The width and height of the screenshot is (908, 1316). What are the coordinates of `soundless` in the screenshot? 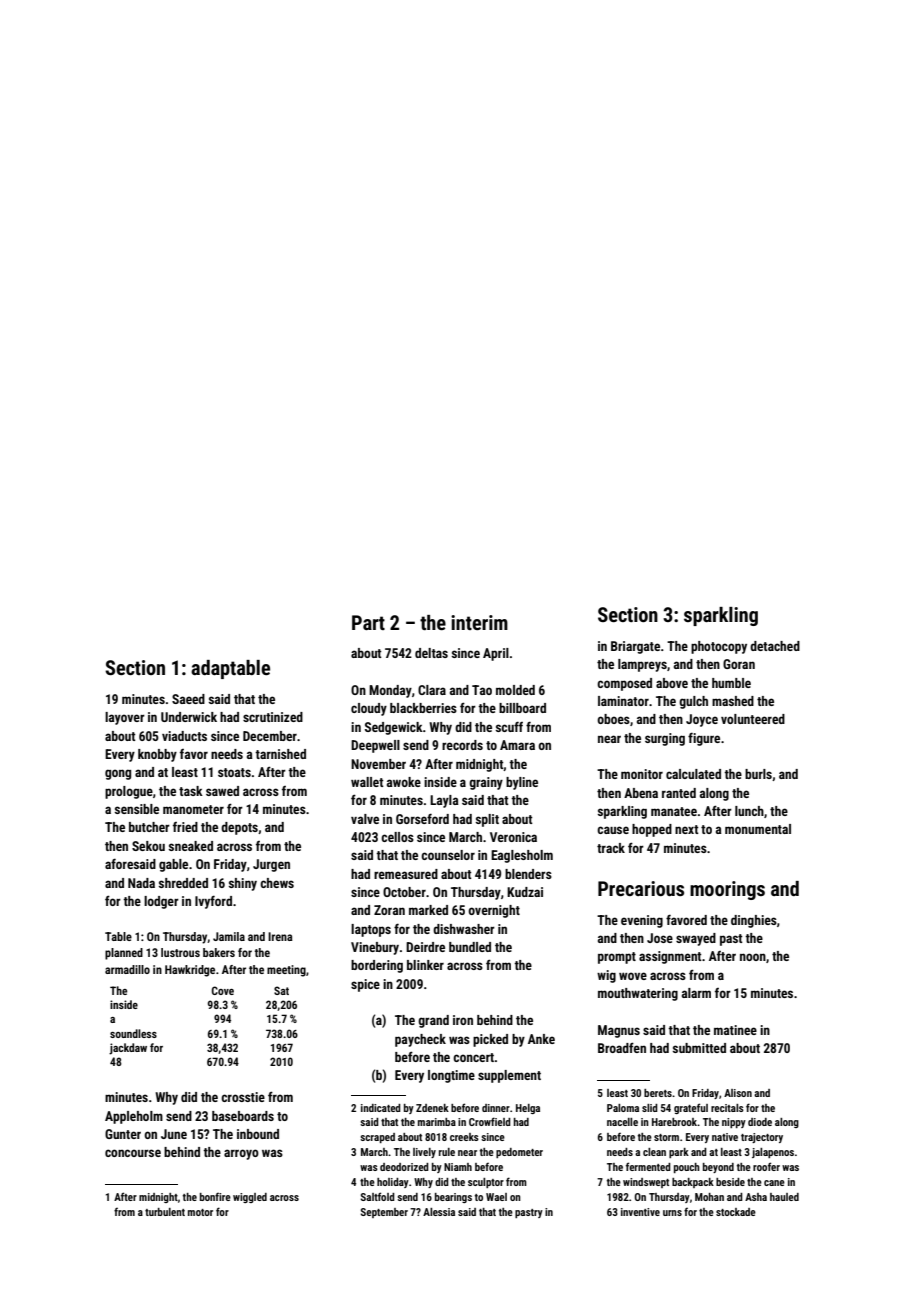 It's located at (133, 1033).
